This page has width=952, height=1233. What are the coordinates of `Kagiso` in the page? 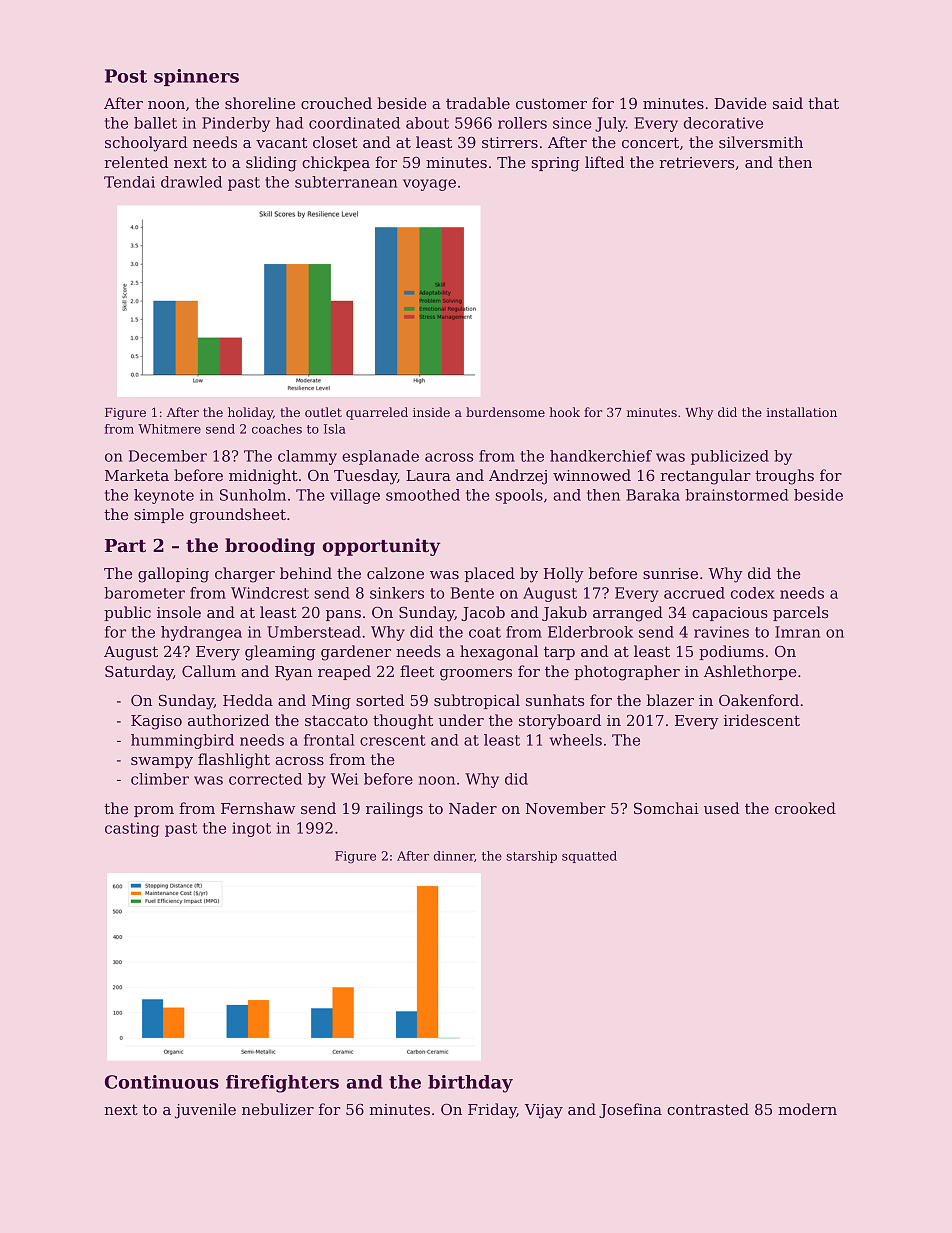 It's located at (156, 722).
